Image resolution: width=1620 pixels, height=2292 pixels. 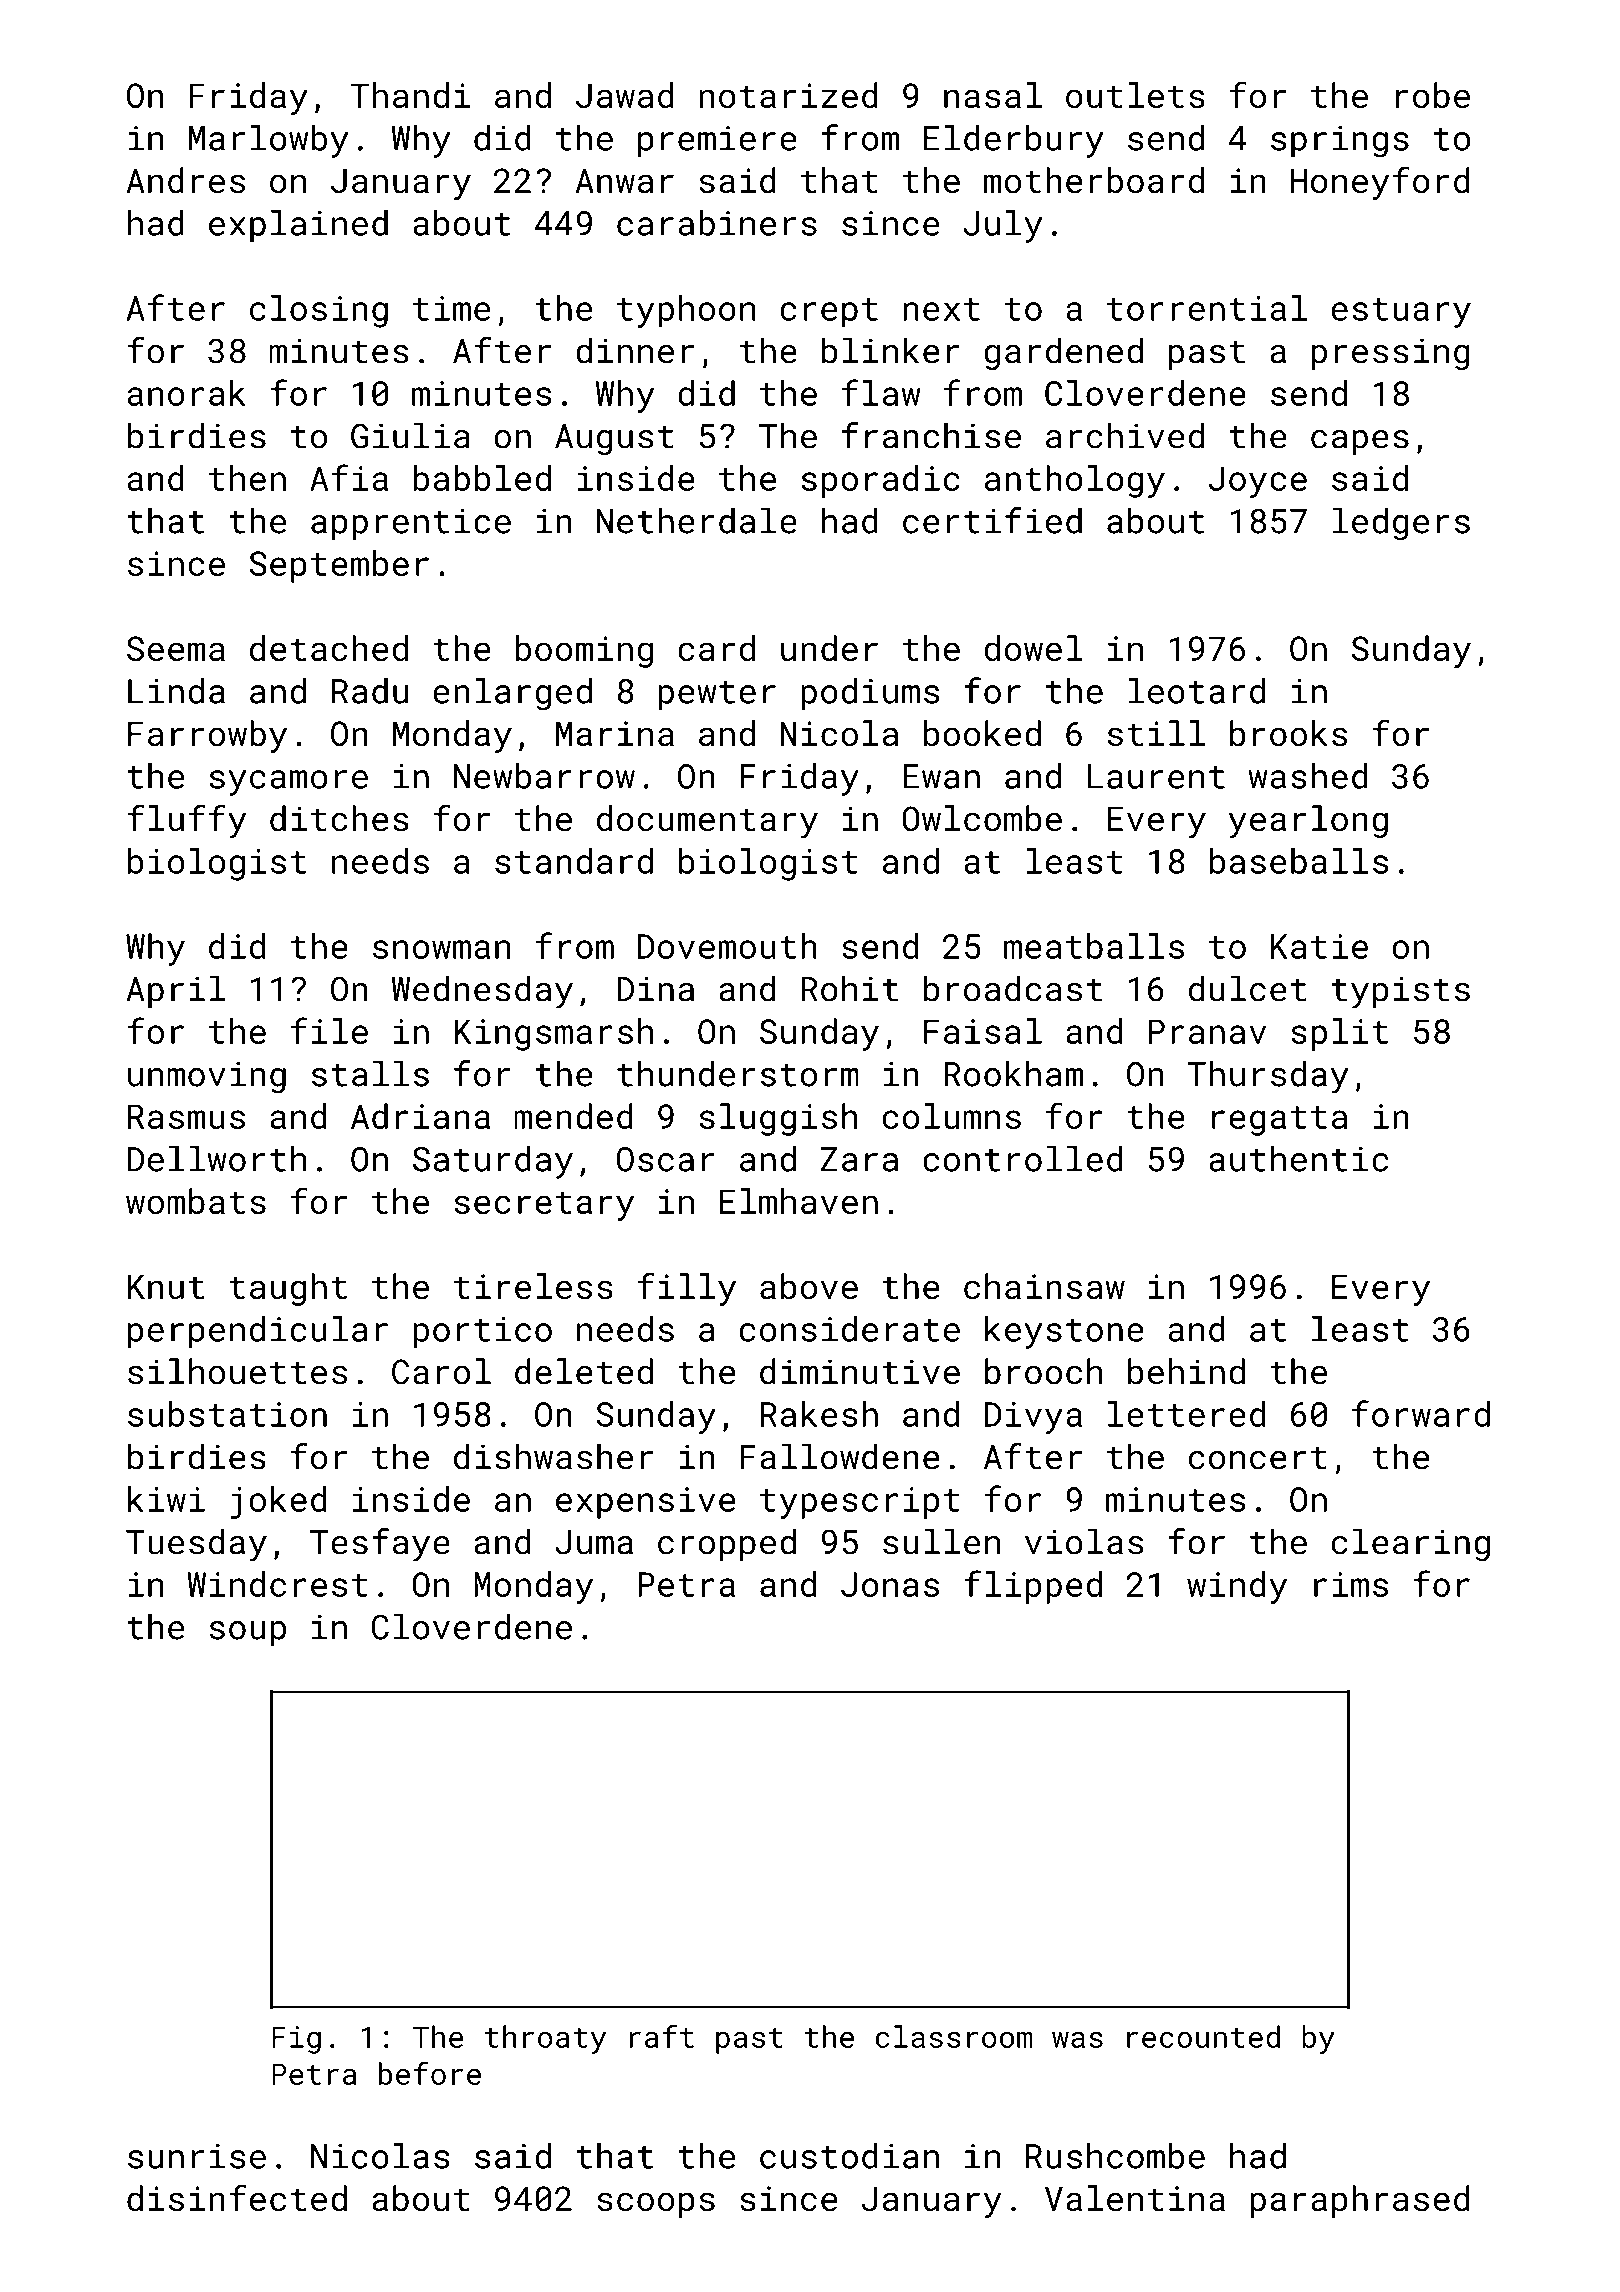 What do you see at coordinates (237, 2198) in the screenshot?
I see `disinfected` at bounding box center [237, 2198].
